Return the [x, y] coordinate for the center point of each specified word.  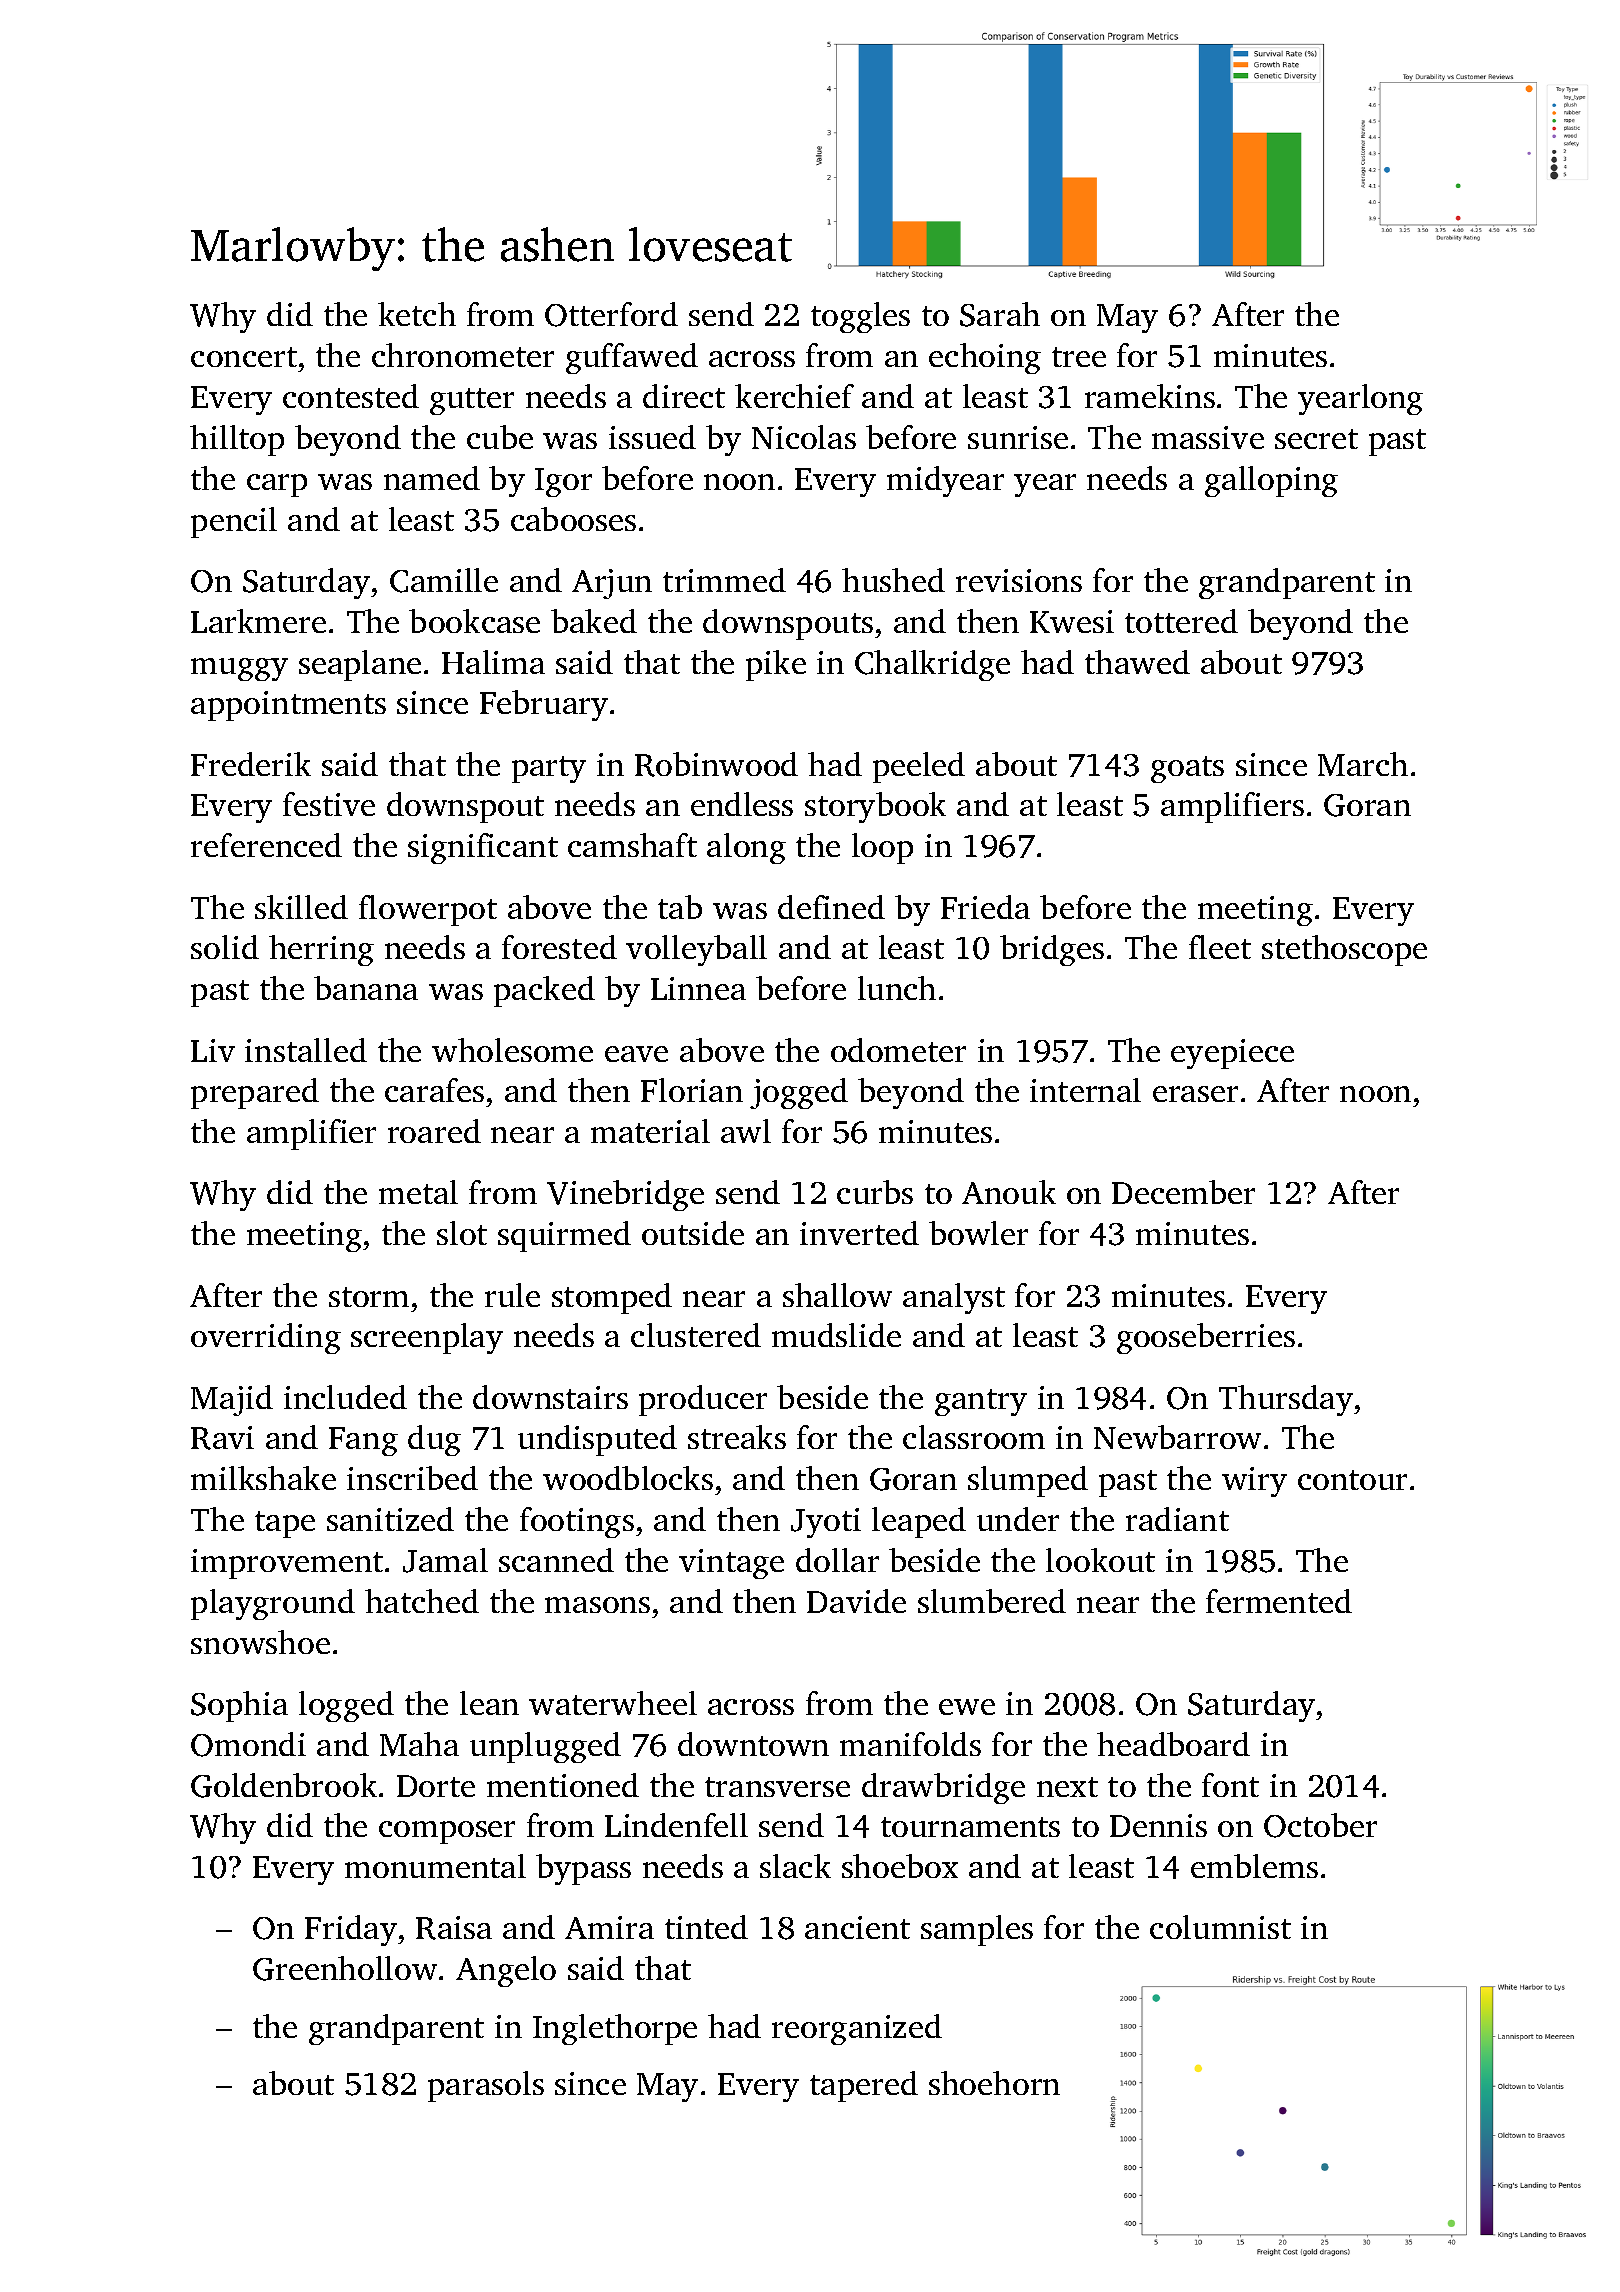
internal [1085, 1090]
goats [1187, 769]
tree [1079, 357]
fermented [1279, 1601]
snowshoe [260, 1642]
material [650, 1131]
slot [462, 1233]
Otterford [611, 314]
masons [597, 1605]
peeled [919, 767]
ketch [417, 314]
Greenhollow [345, 1968]
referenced [266, 845]
